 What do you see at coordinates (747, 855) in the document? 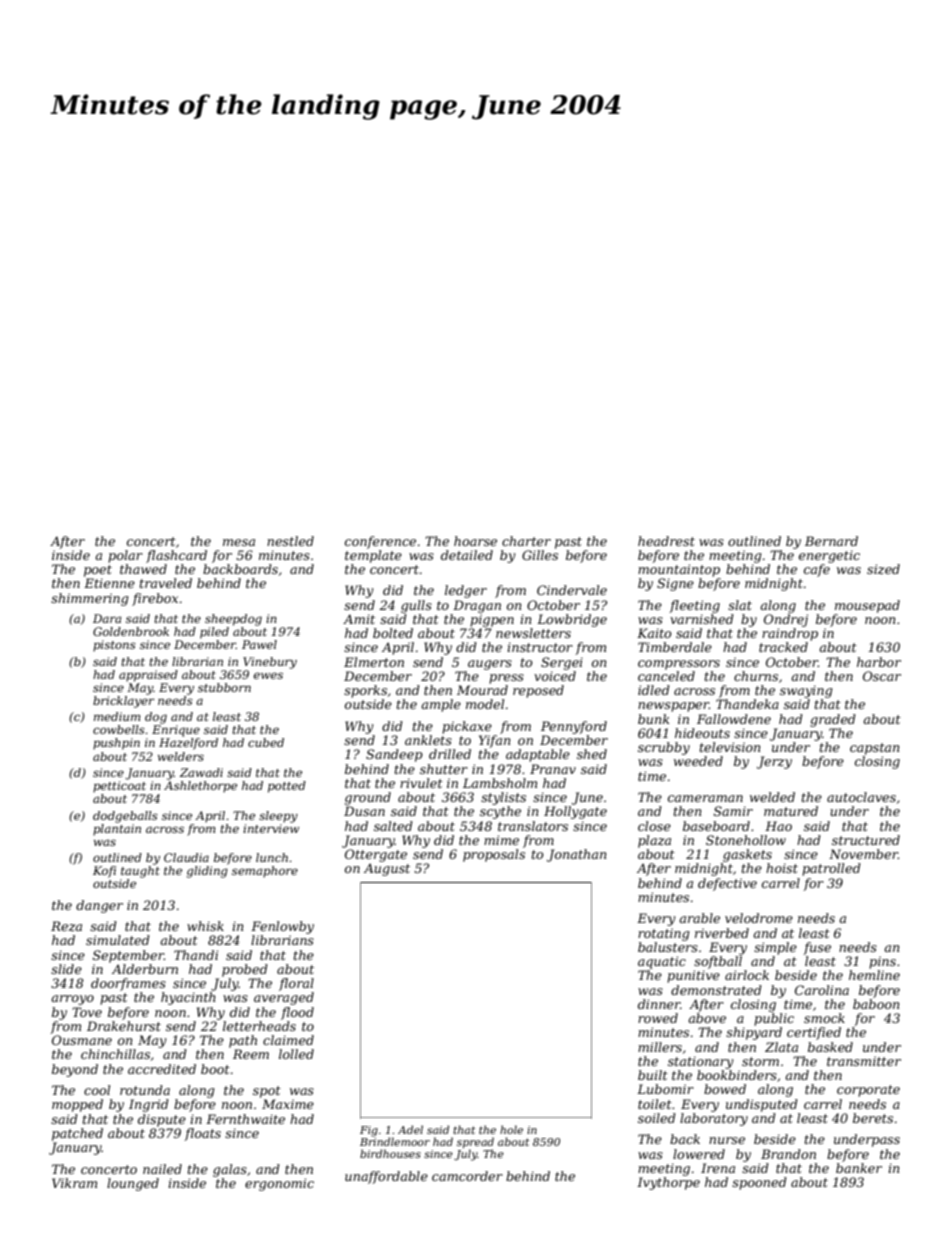
I see `gaskets` at bounding box center [747, 855].
